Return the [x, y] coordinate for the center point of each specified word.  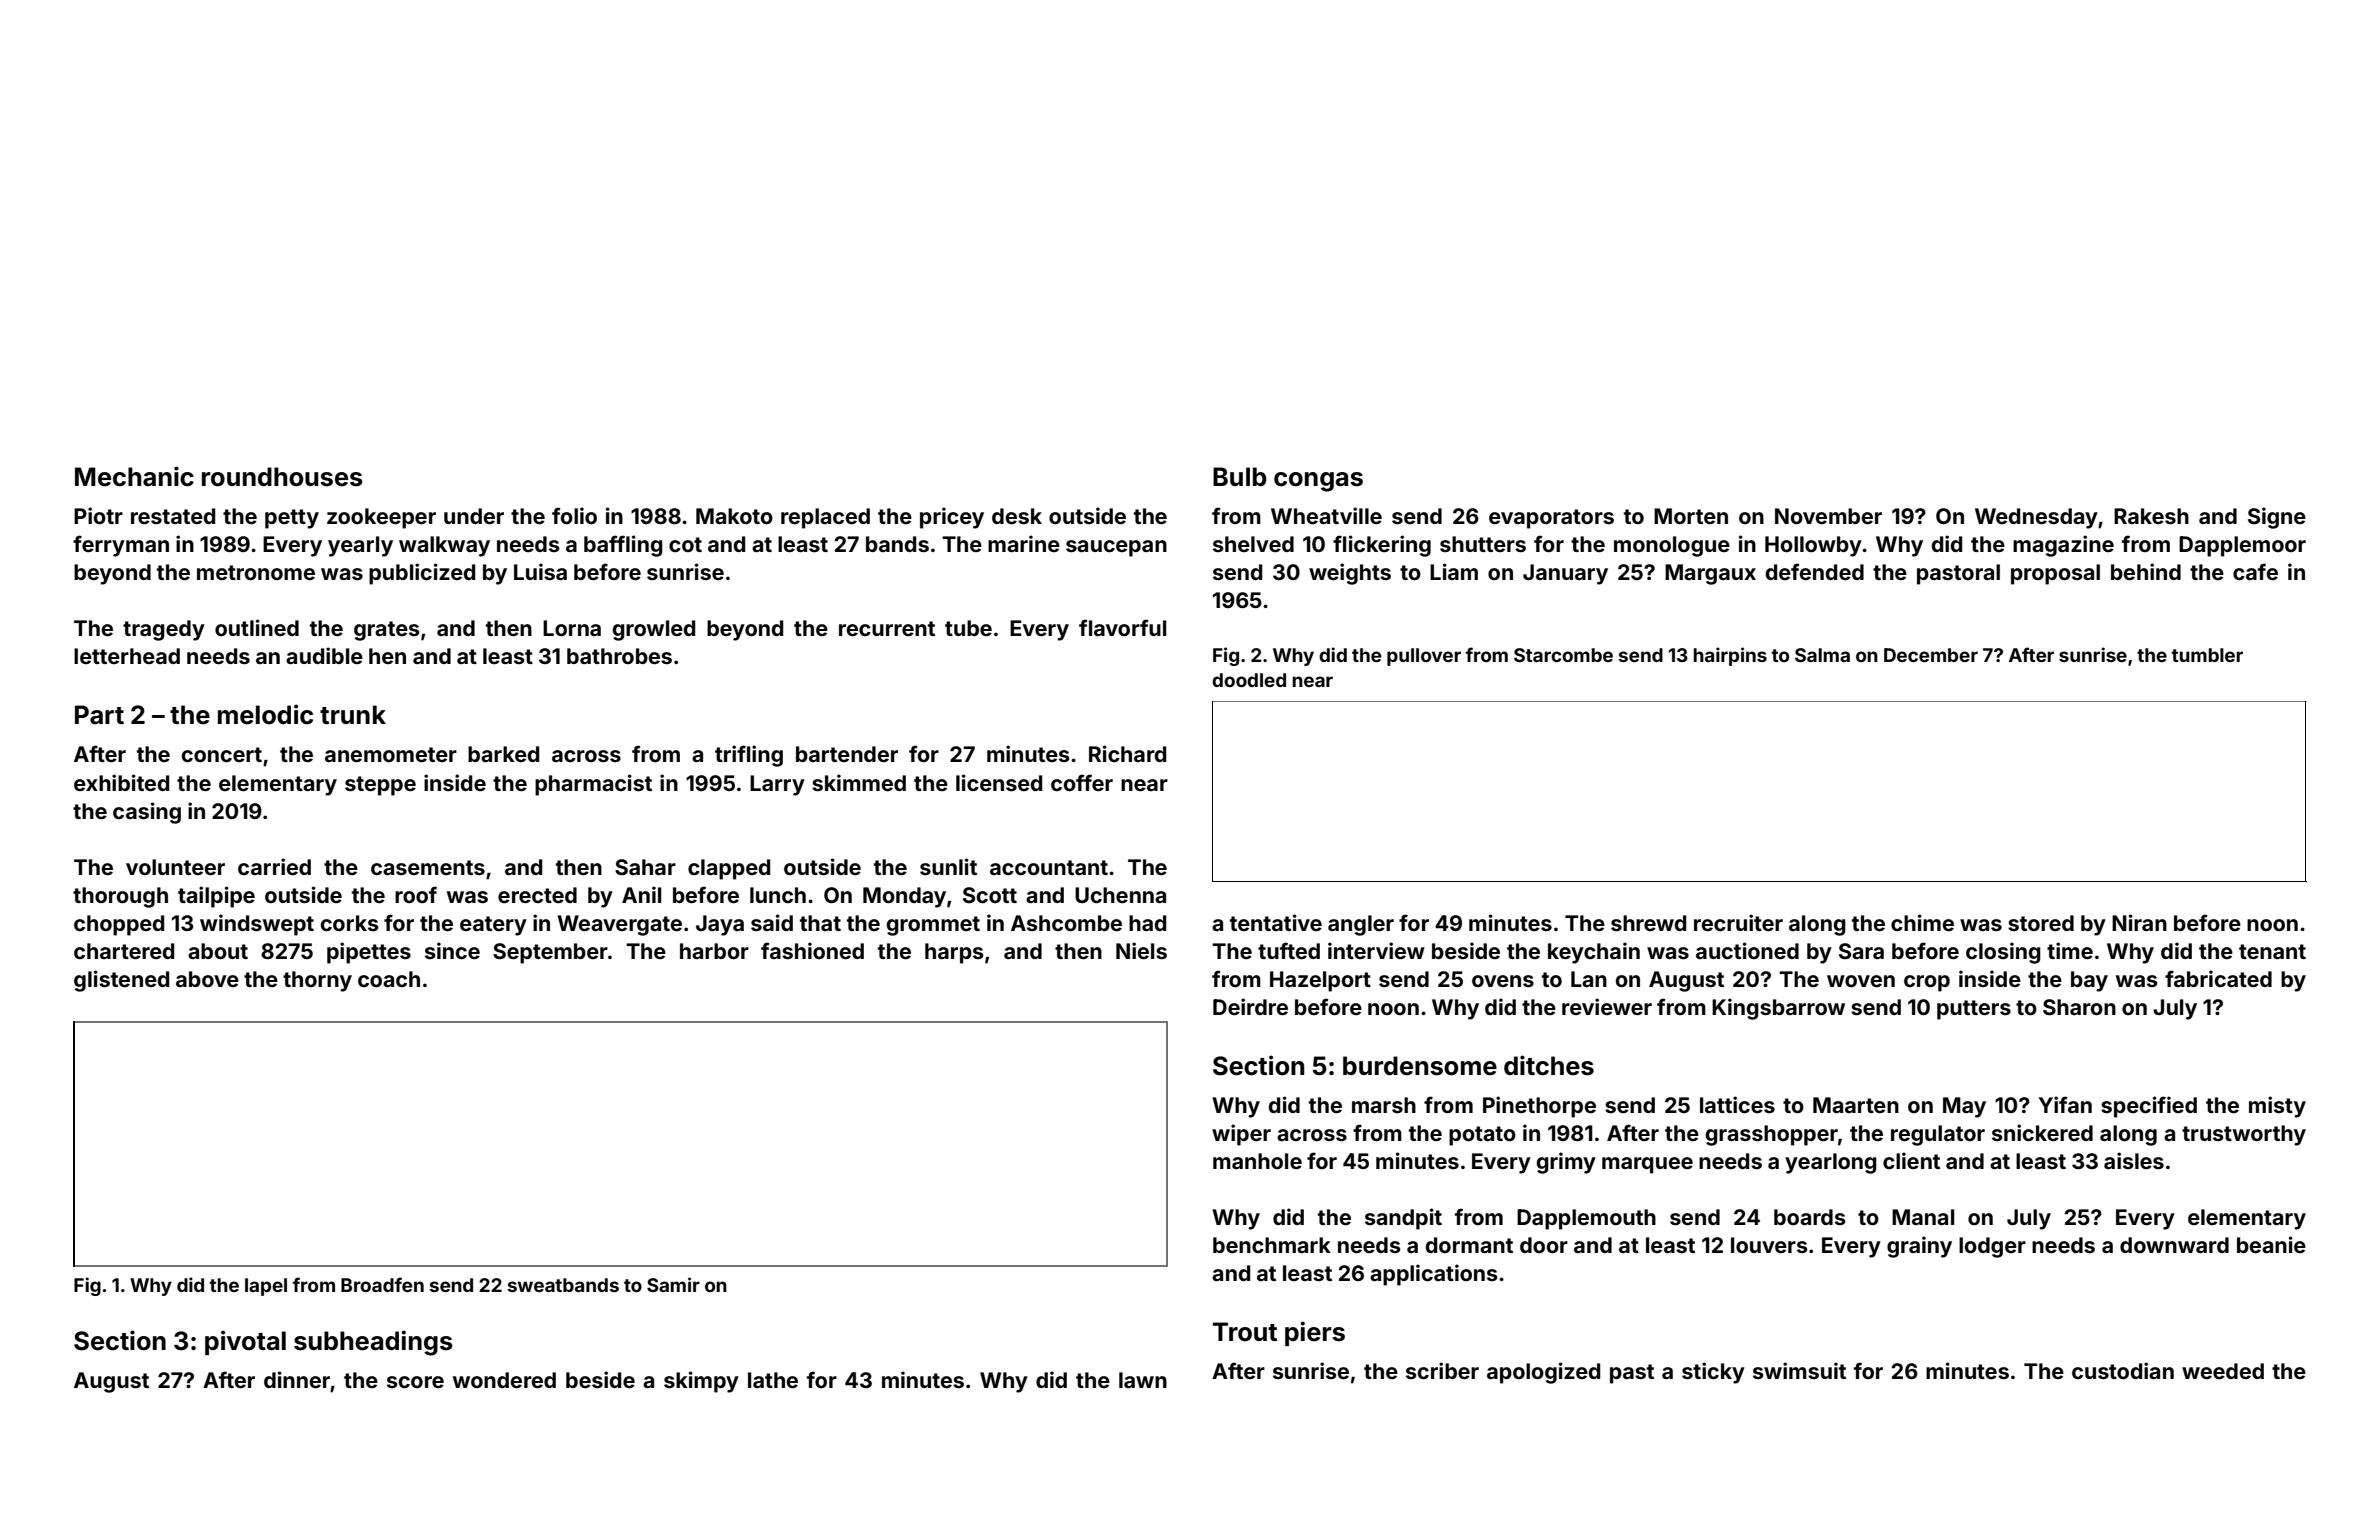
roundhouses [282, 477]
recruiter [1738, 922]
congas [1318, 482]
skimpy [701, 1382]
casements [428, 867]
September [550, 953]
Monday [904, 897]
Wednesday [2036, 518]
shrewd [1648, 923]
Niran [2139, 922]
